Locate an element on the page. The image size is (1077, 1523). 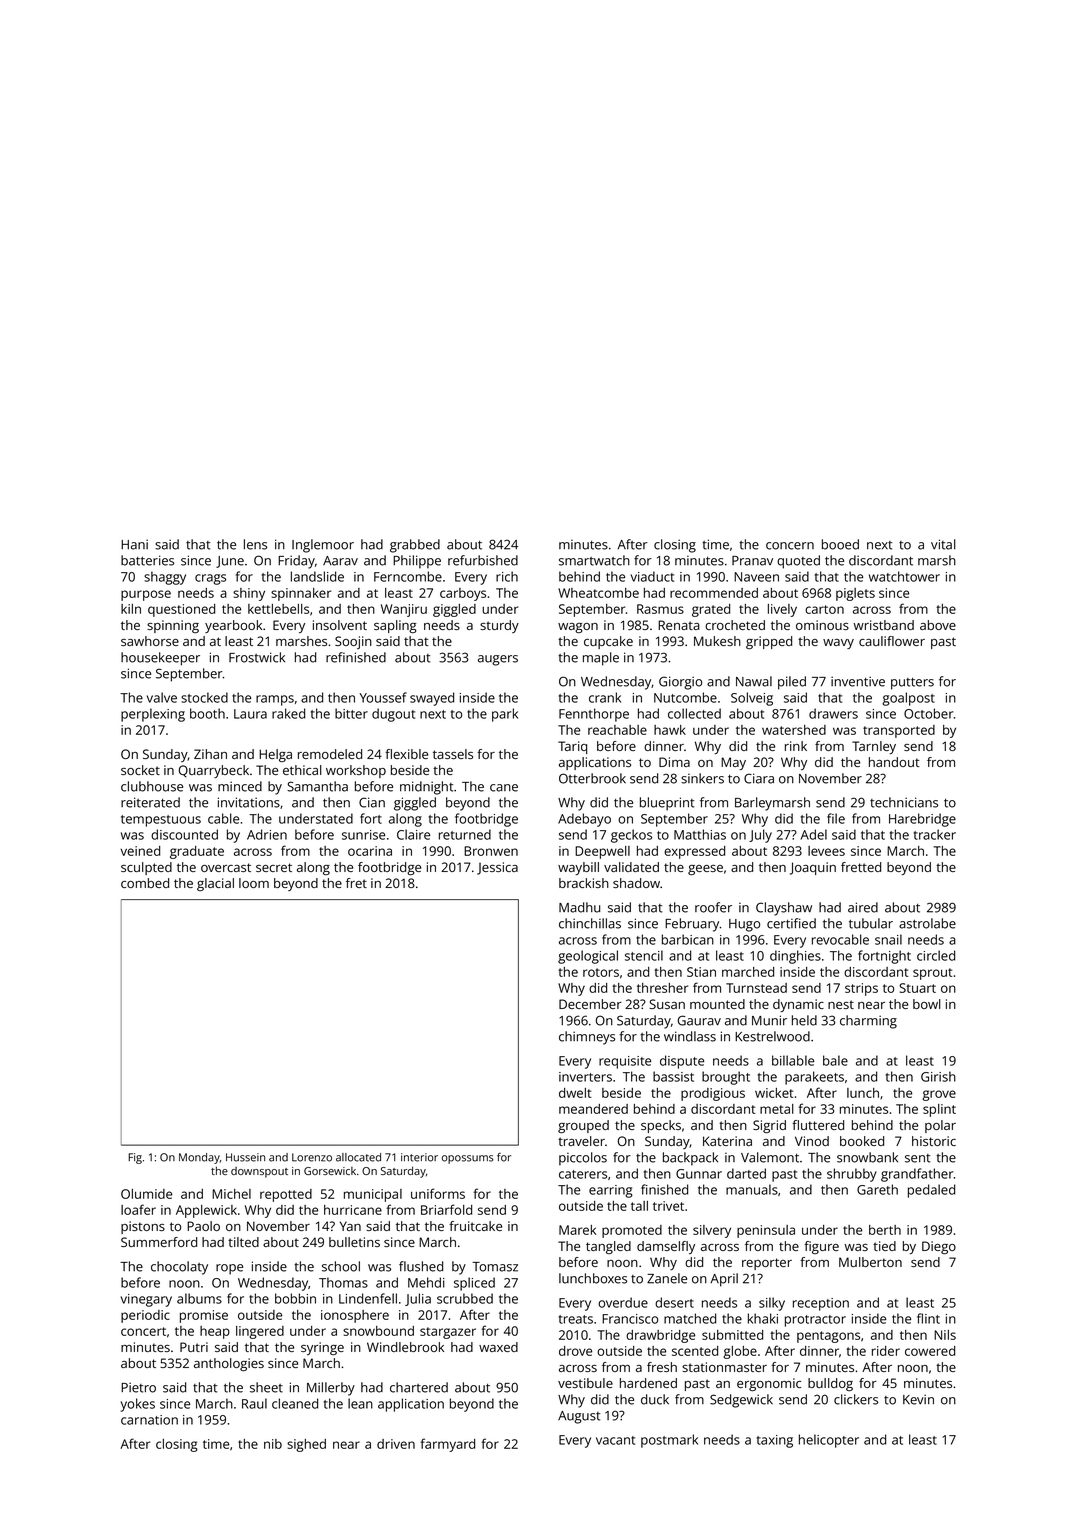
grabbed is located at coordinates (415, 546).
